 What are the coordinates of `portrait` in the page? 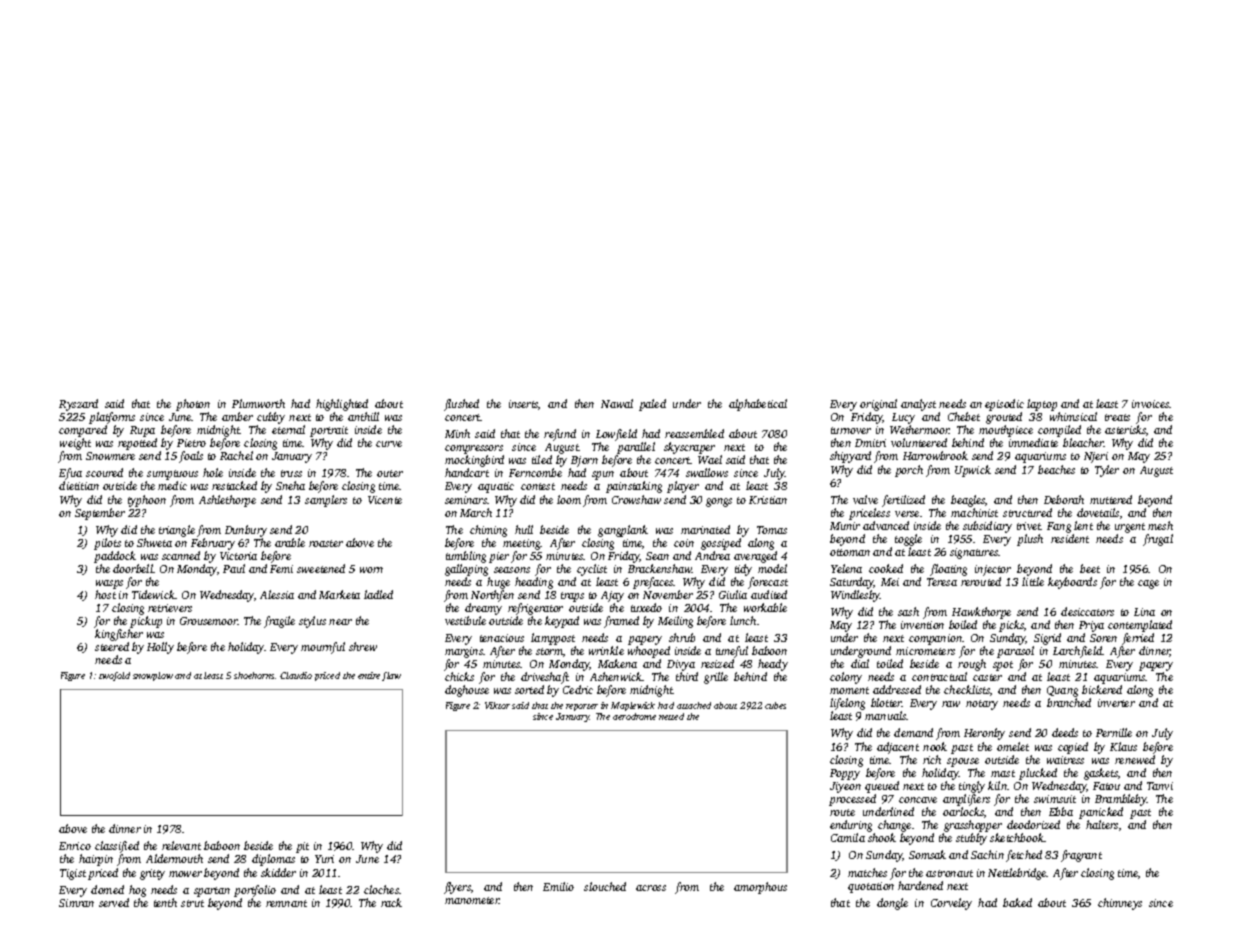 It's located at (329, 431).
